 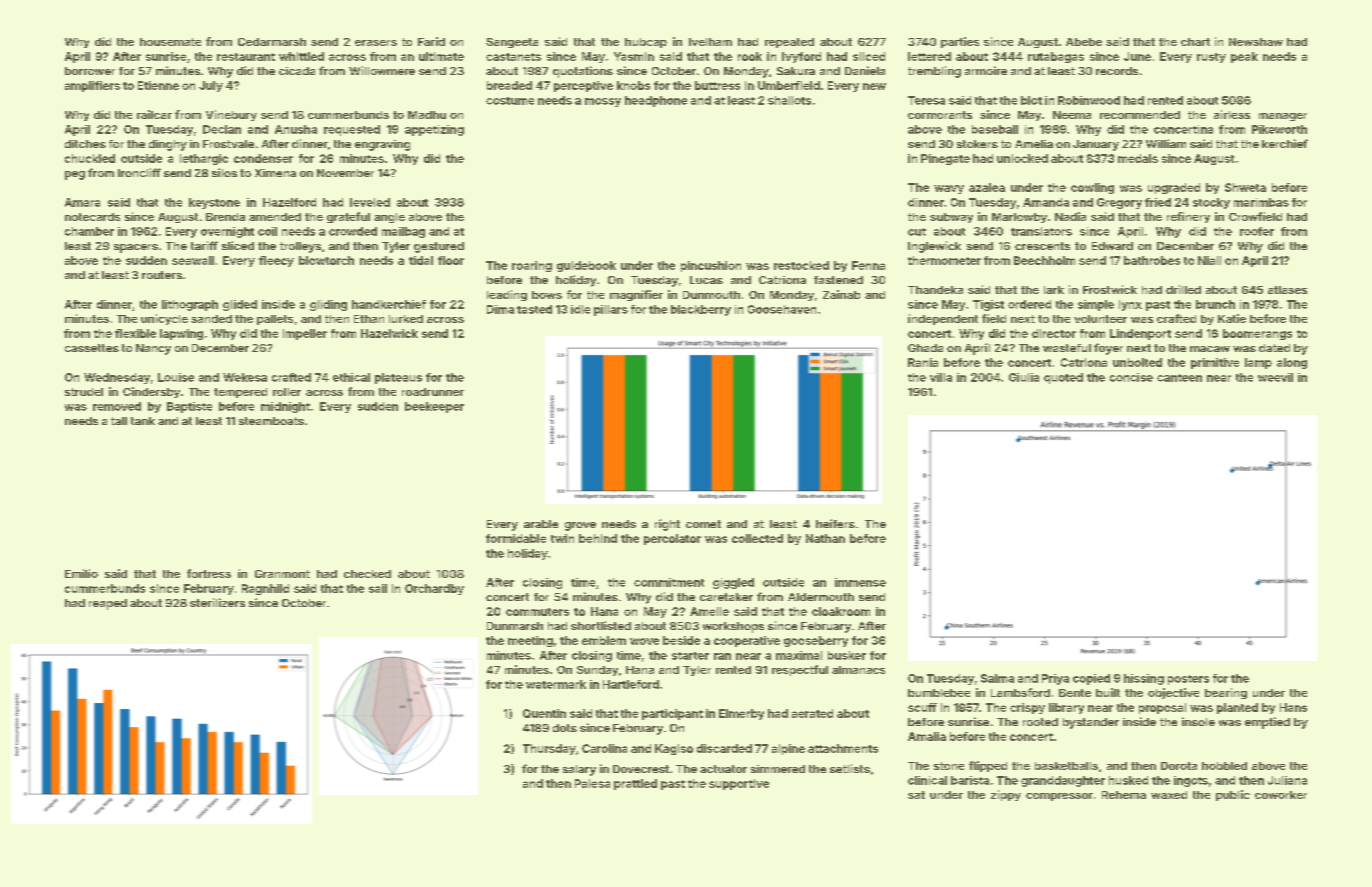 What do you see at coordinates (421, 260) in the document?
I see `tidal` at bounding box center [421, 260].
